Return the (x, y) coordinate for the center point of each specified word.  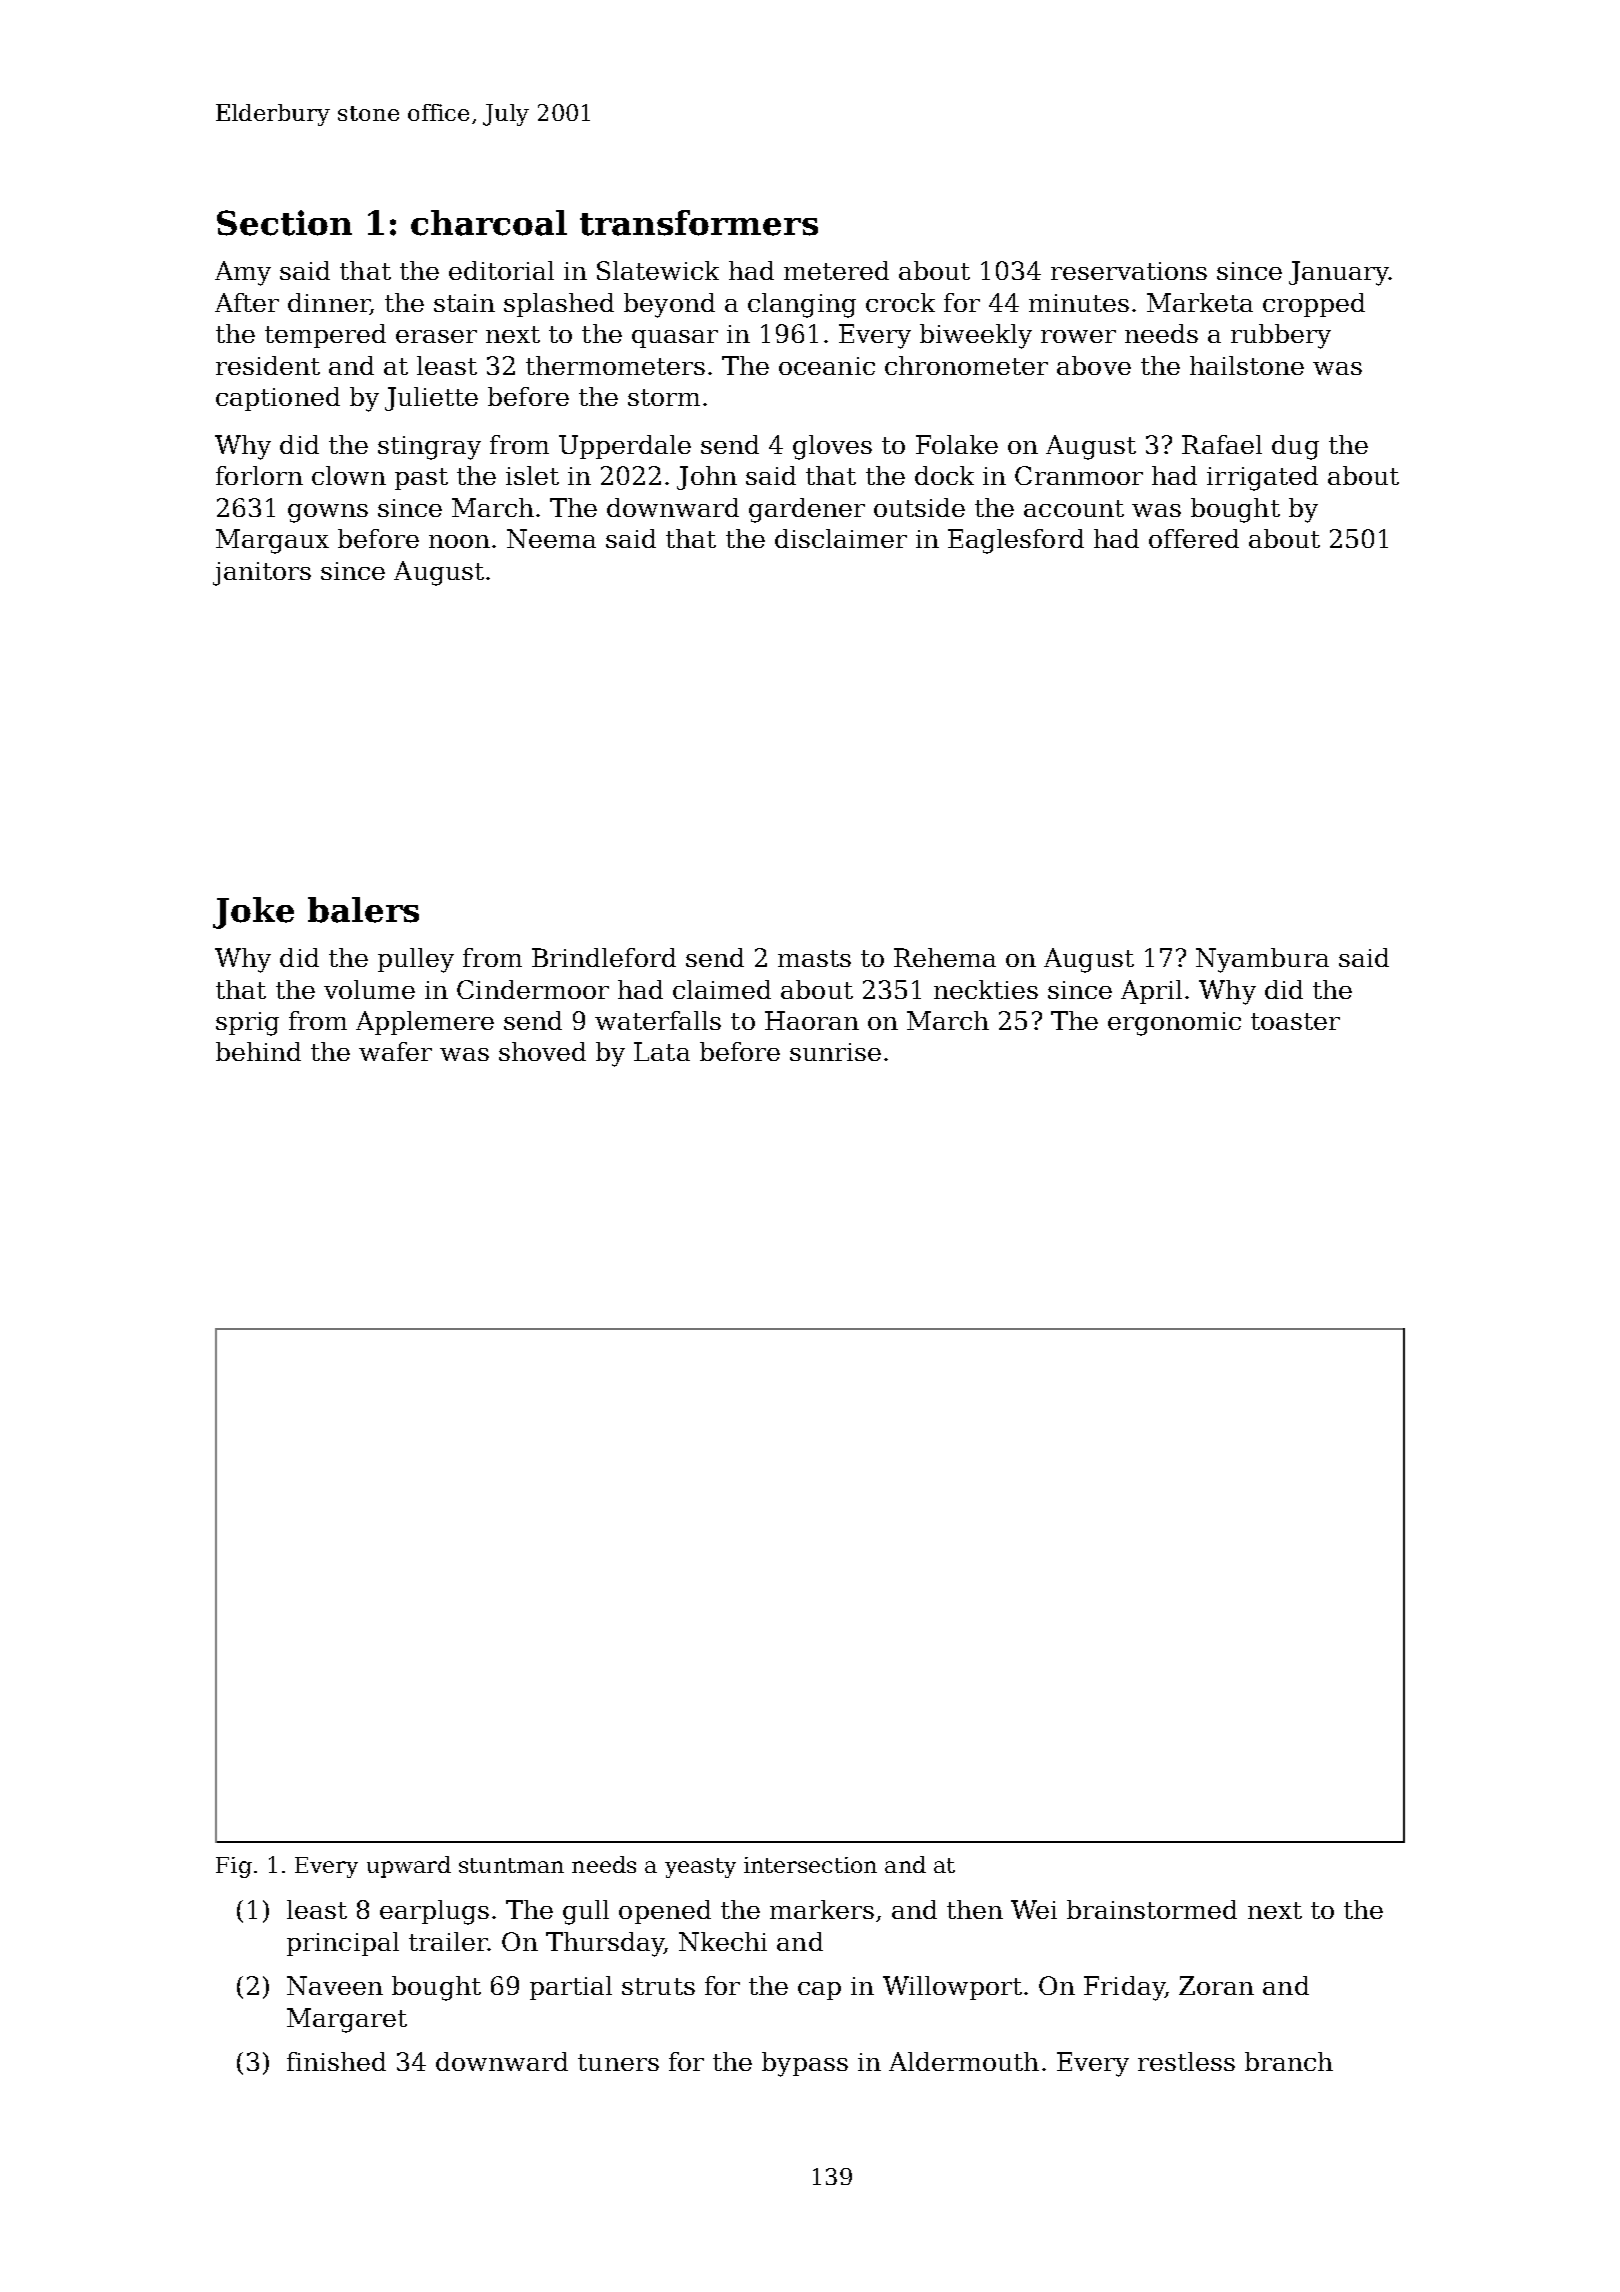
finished (336, 2061)
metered (836, 270)
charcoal (489, 223)
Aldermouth (964, 2061)
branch (1289, 2061)
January (1339, 273)
